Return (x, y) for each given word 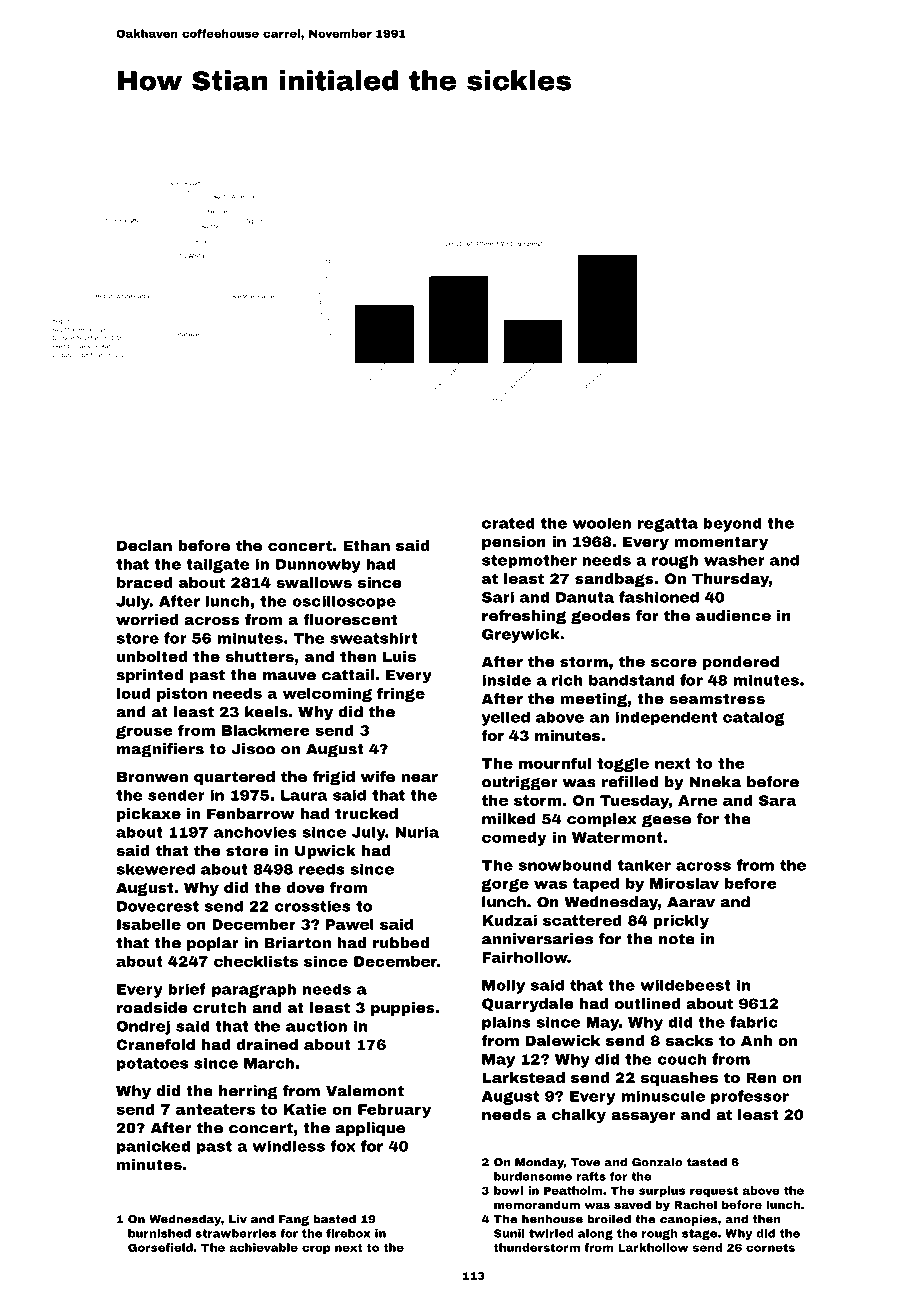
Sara (778, 800)
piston (182, 695)
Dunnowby (318, 565)
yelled (506, 718)
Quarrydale (528, 1005)
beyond (732, 524)
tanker (644, 865)
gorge (505, 885)
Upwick (325, 852)
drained (267, 1044)
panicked (153, 1147)
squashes (679, 1079)
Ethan (366, 545)
